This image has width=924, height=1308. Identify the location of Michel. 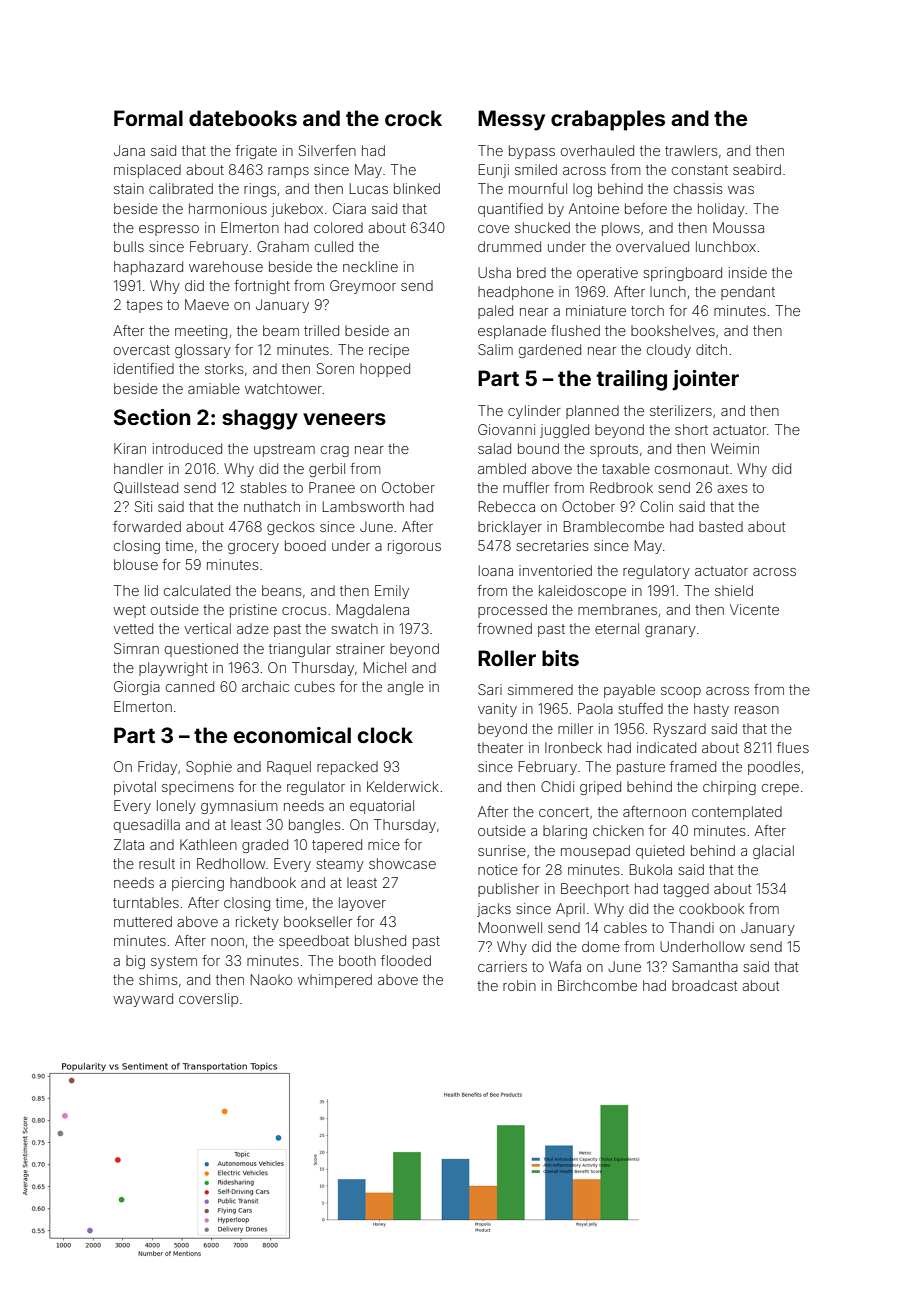
(385, 667).
